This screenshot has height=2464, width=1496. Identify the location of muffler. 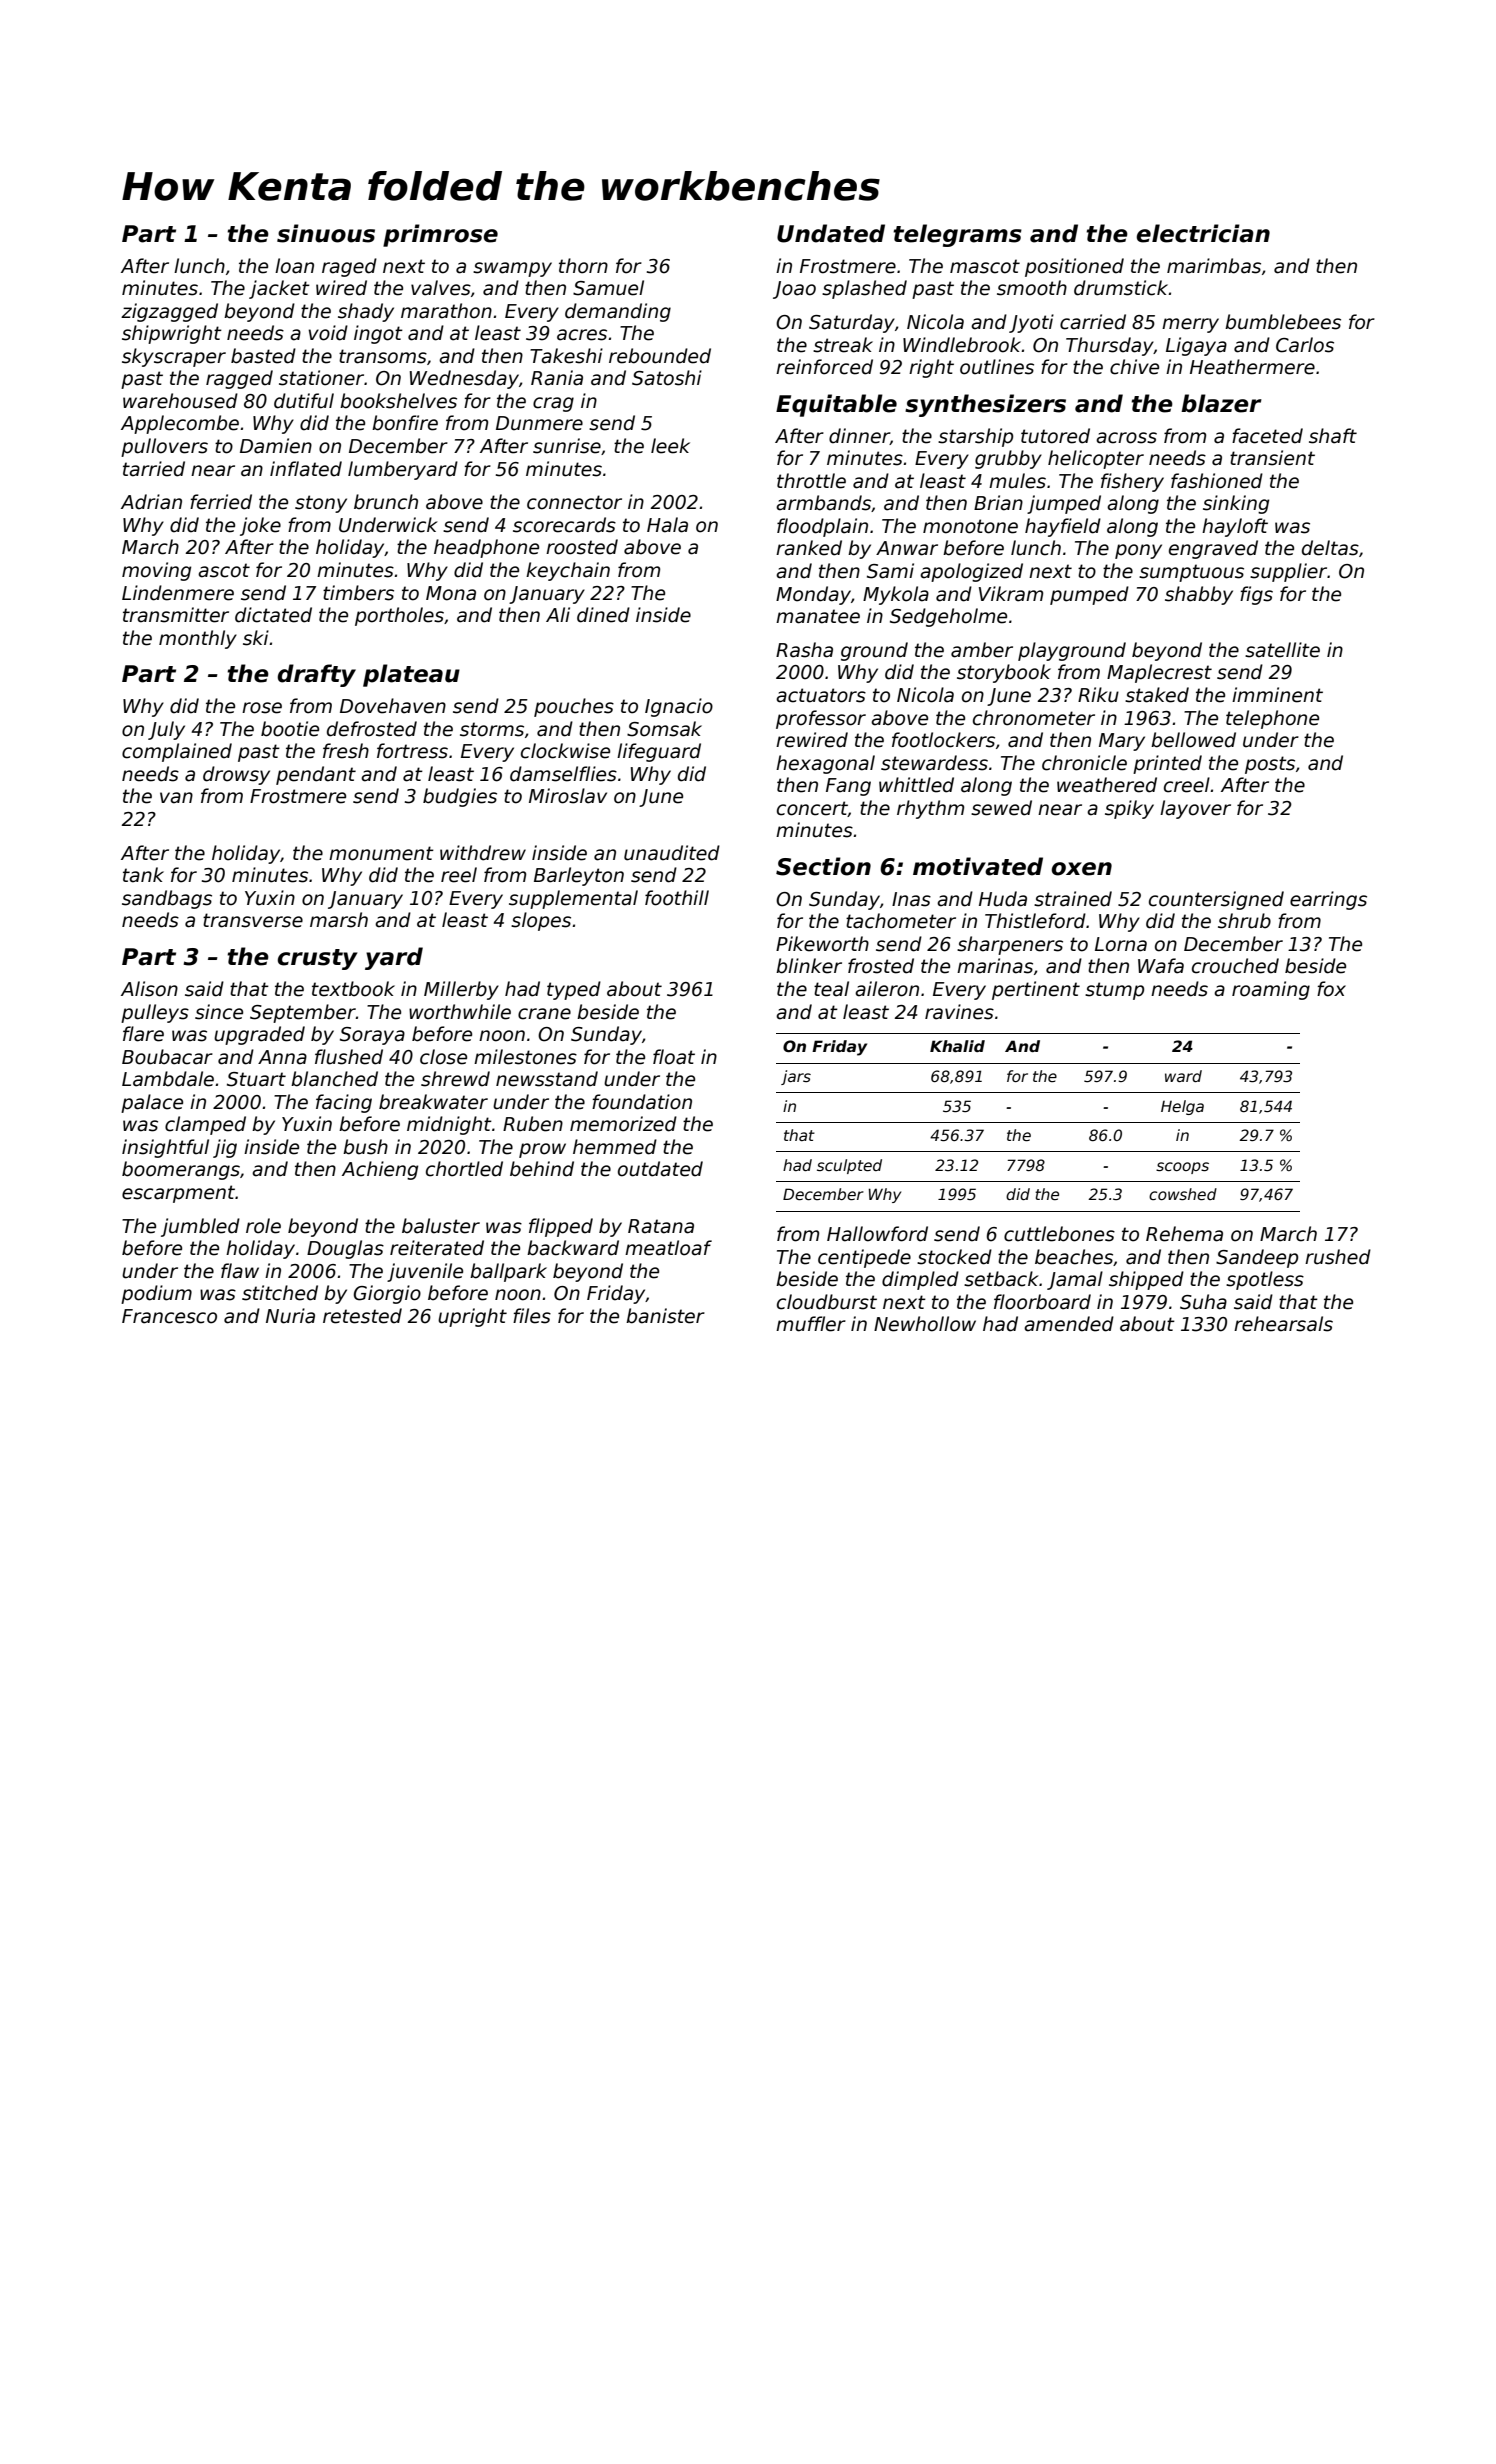
(811, 1324).
